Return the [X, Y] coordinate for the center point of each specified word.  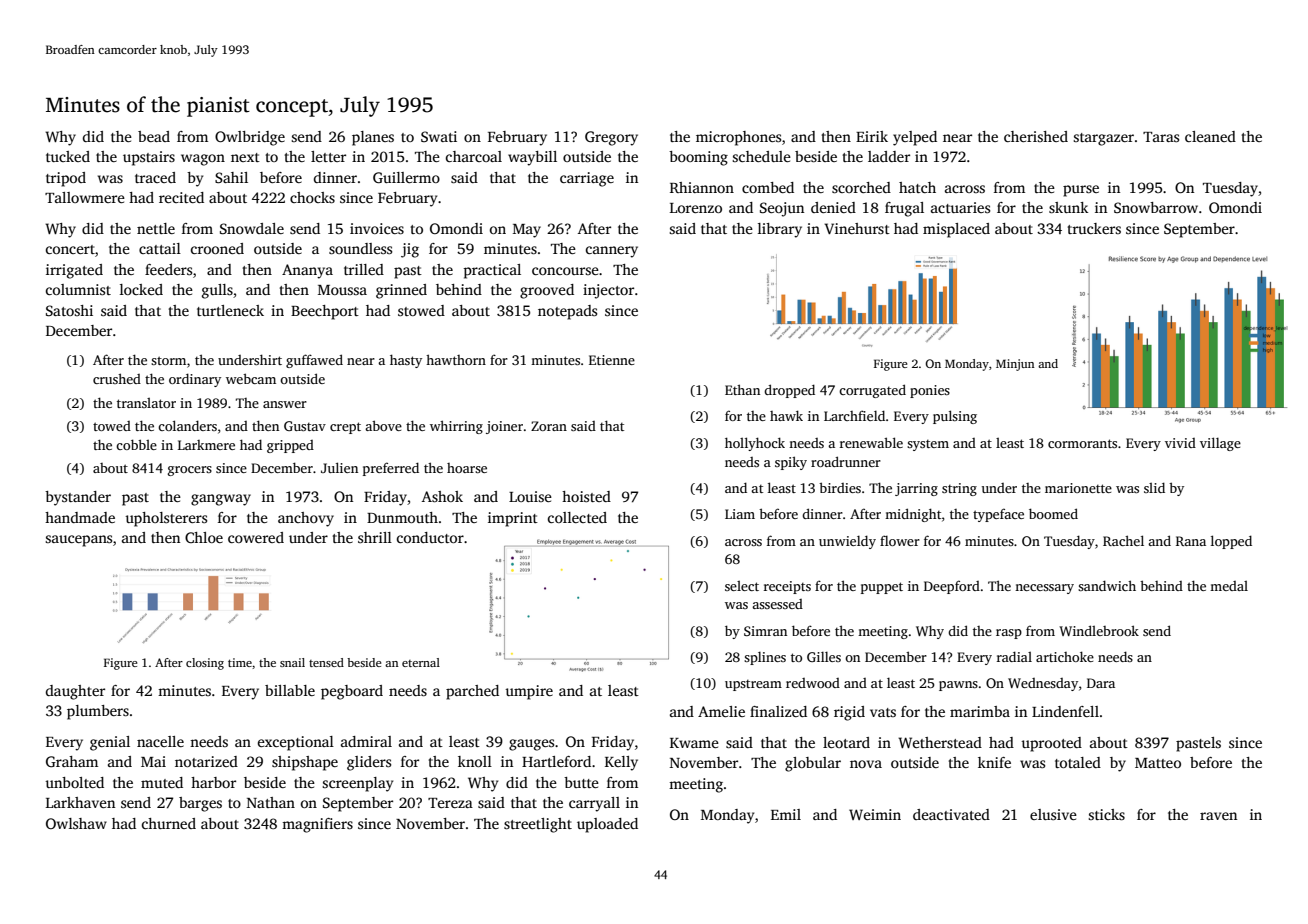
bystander [78, 498]
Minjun [1015, 365]
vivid [1180, 443]
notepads [567, 312]
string [959, 489]
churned [169, 823]
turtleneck [230, 310]
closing [205, 664]
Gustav [305, 426]
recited [181, 197]
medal [1229, 586]
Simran [765, 631]
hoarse [467, 468]
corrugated [872, 391]
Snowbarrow [1156, 207]
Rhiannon [702, 187]
